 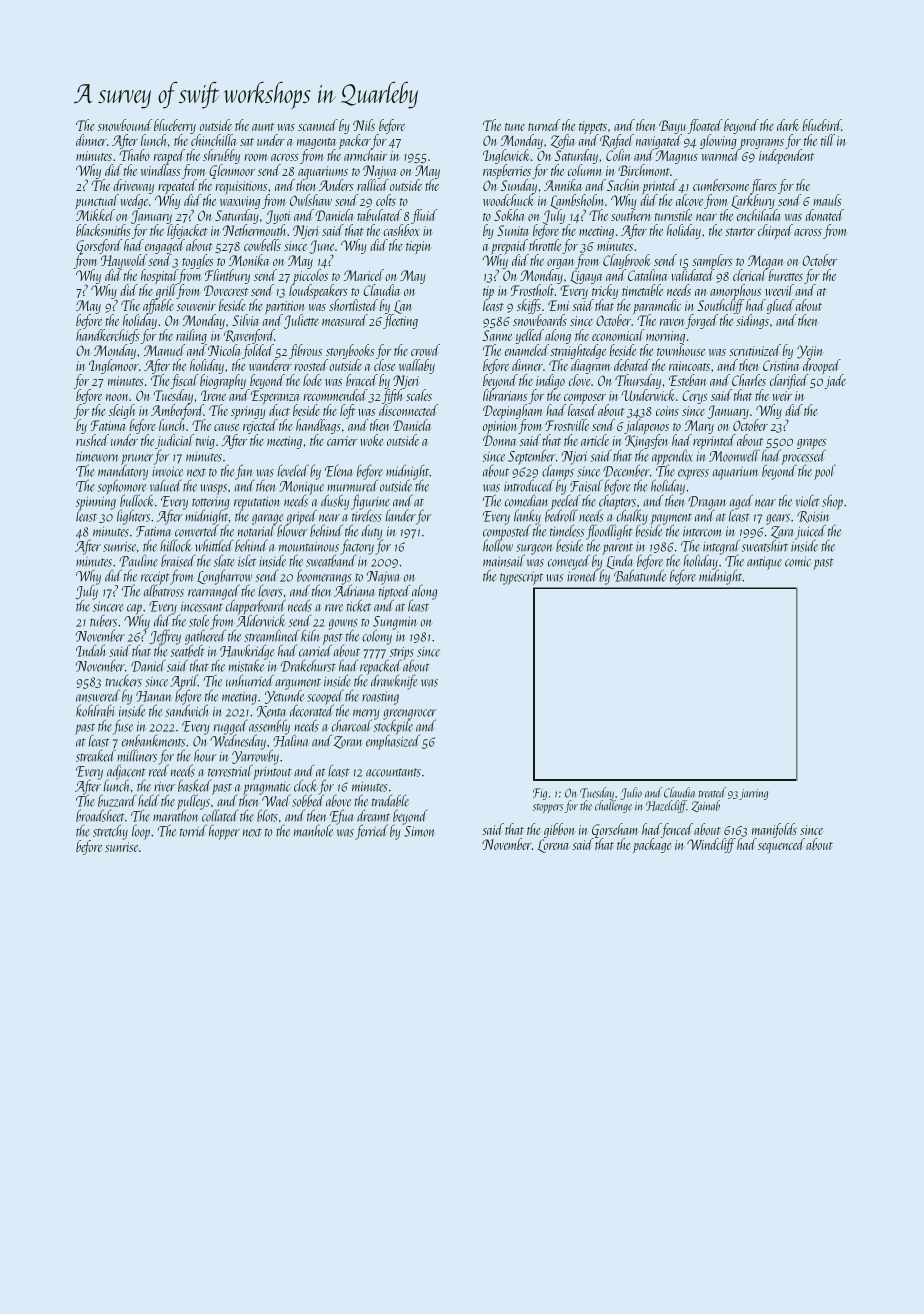 I want to click on cumbersome, so click(x=721, y=185).
